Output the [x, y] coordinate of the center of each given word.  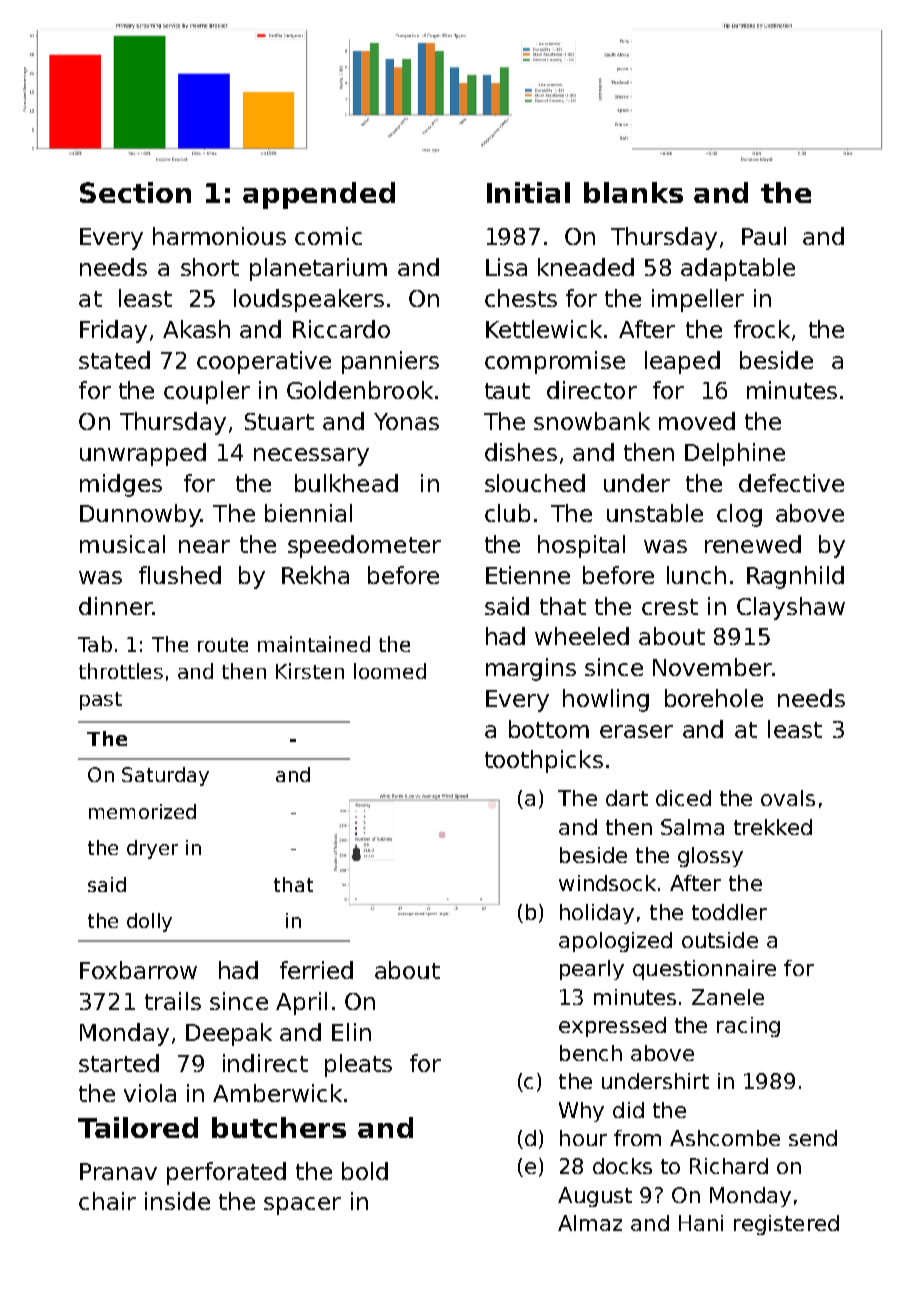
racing [748, 1027]
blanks [633, 192]
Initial [528, 192]
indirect [265, 1063]
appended [319, 195]
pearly [592, 970]
